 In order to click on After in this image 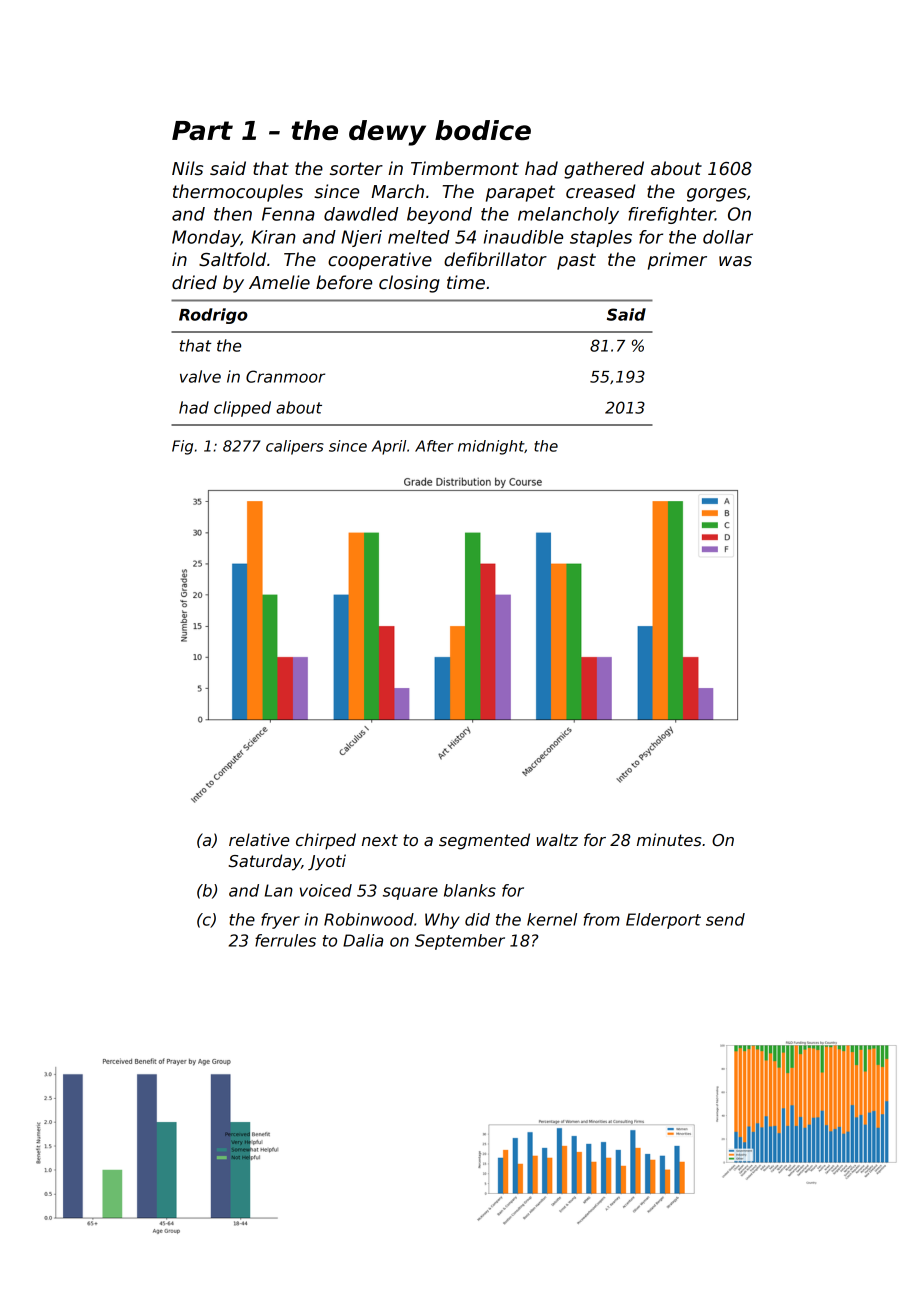, I will do `click(434, 446)`.
